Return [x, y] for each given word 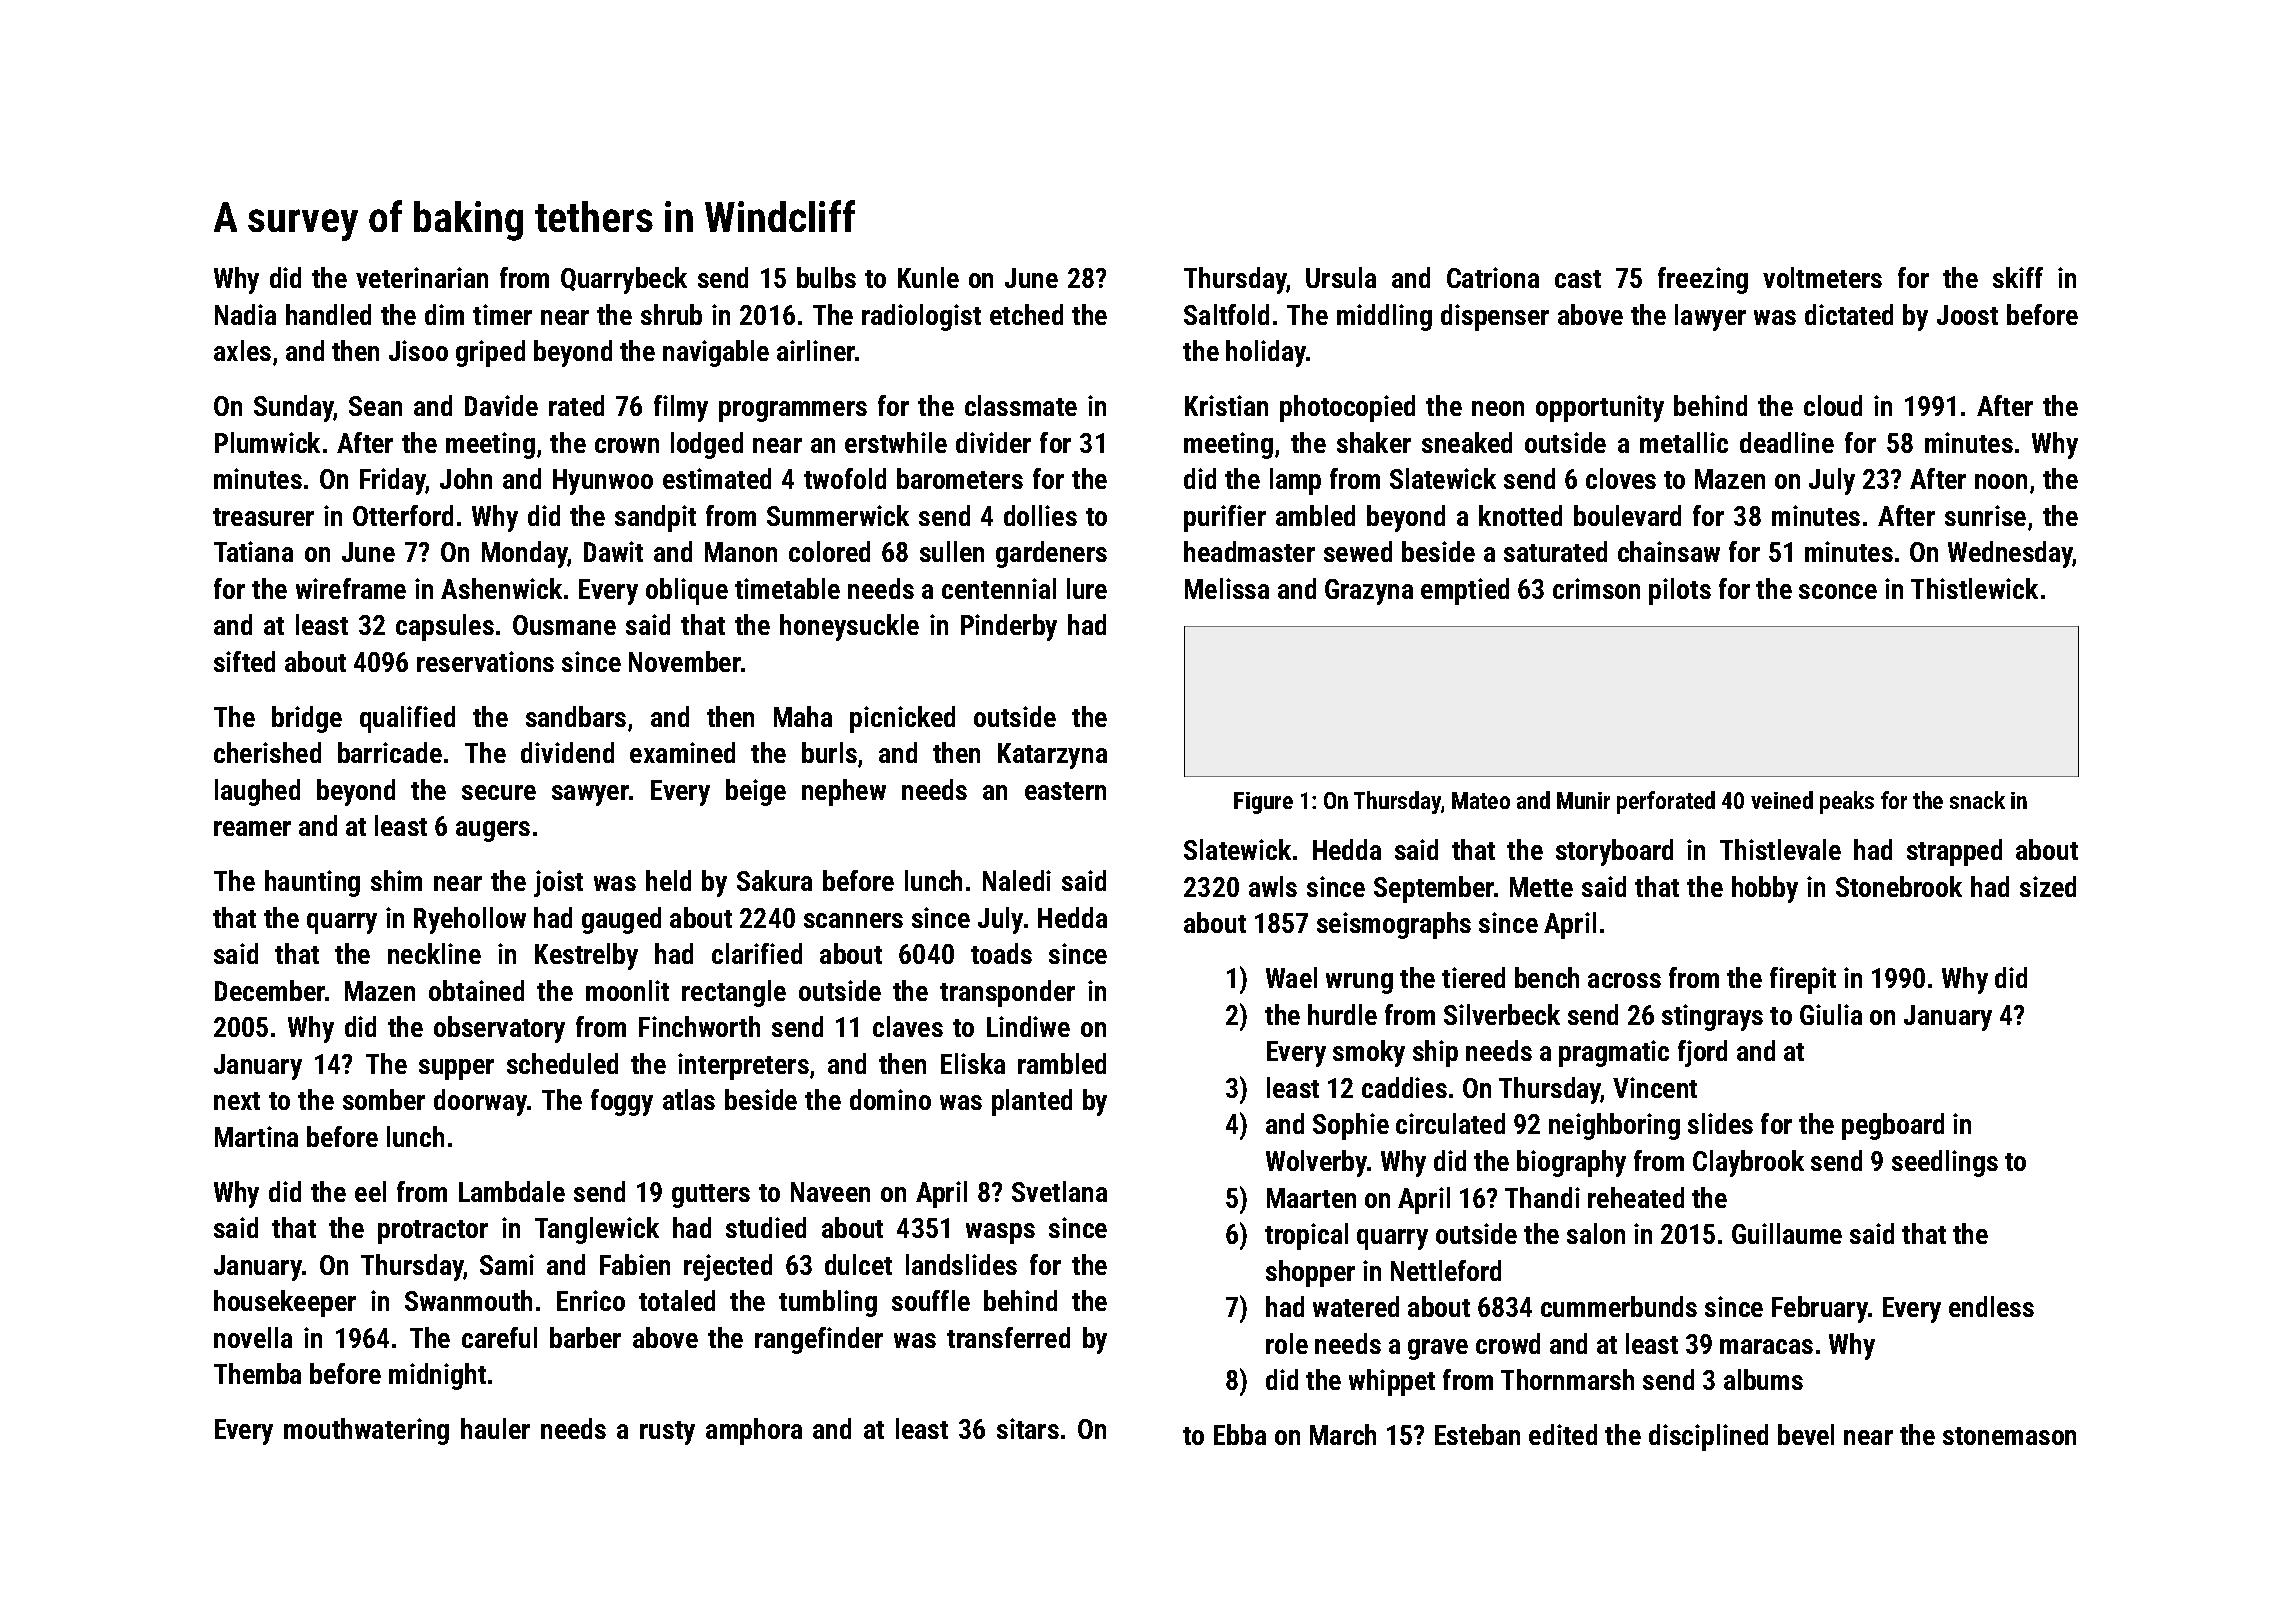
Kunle [928, 277]
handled [328, 314]
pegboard [1893, 1126]
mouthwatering [366, 1431]
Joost [1967, 315]
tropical [1306, 1236]
